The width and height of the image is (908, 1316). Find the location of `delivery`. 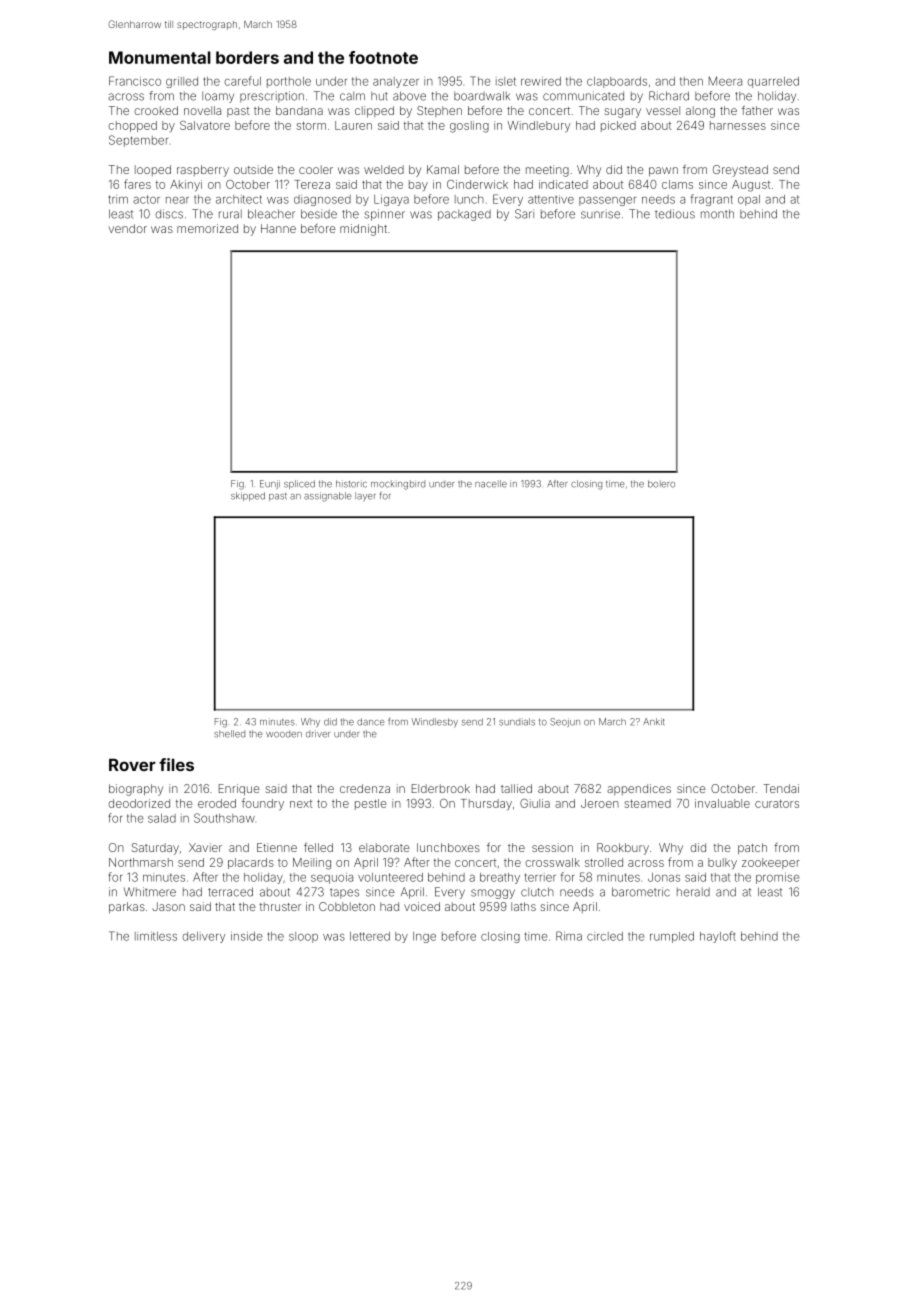

delivery is located at coordinates (203, 937).
